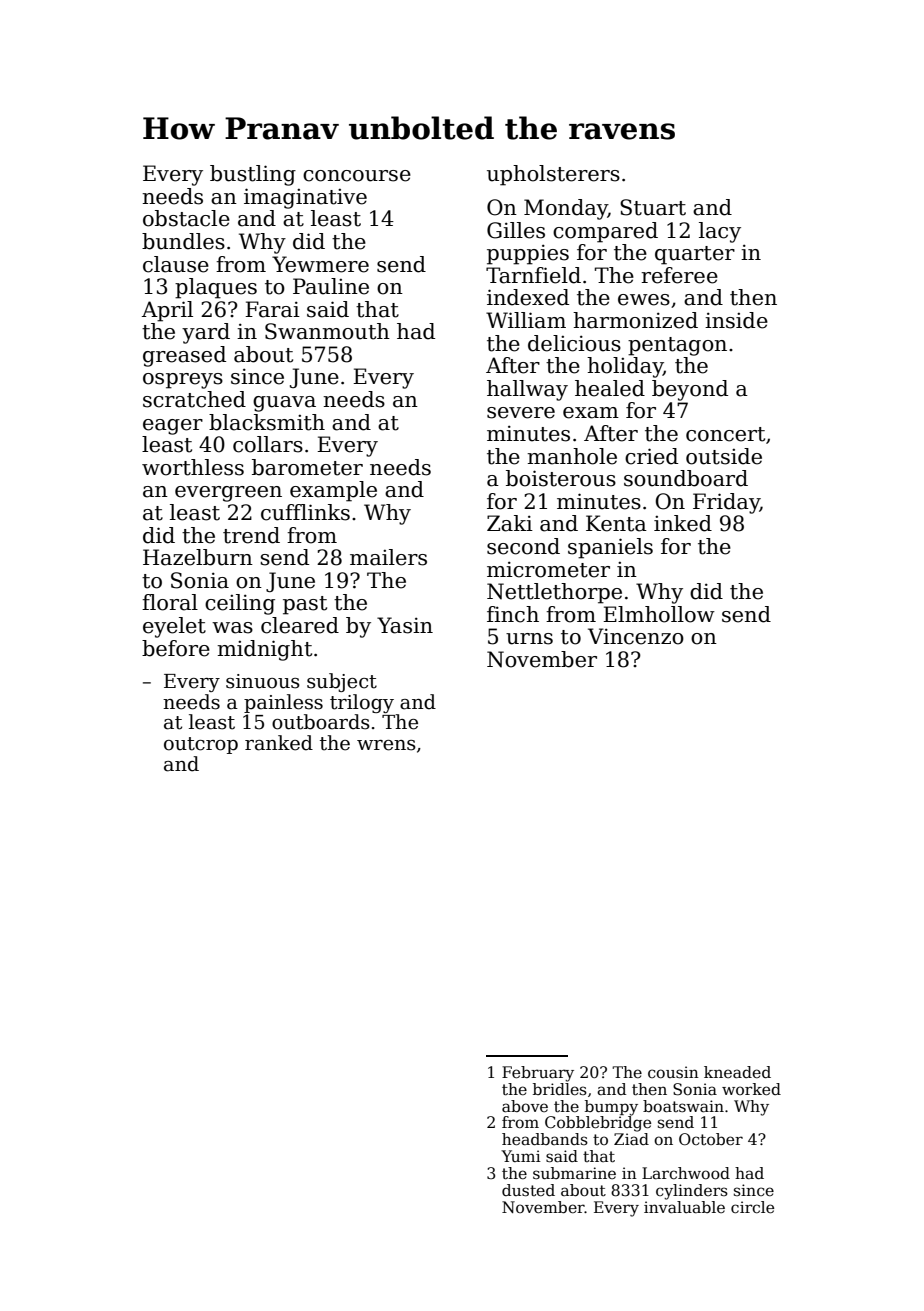  What do you see at coordinates (186, 218) in the screenshot?
I see `obstacle` at bounding box center [186, 218].
